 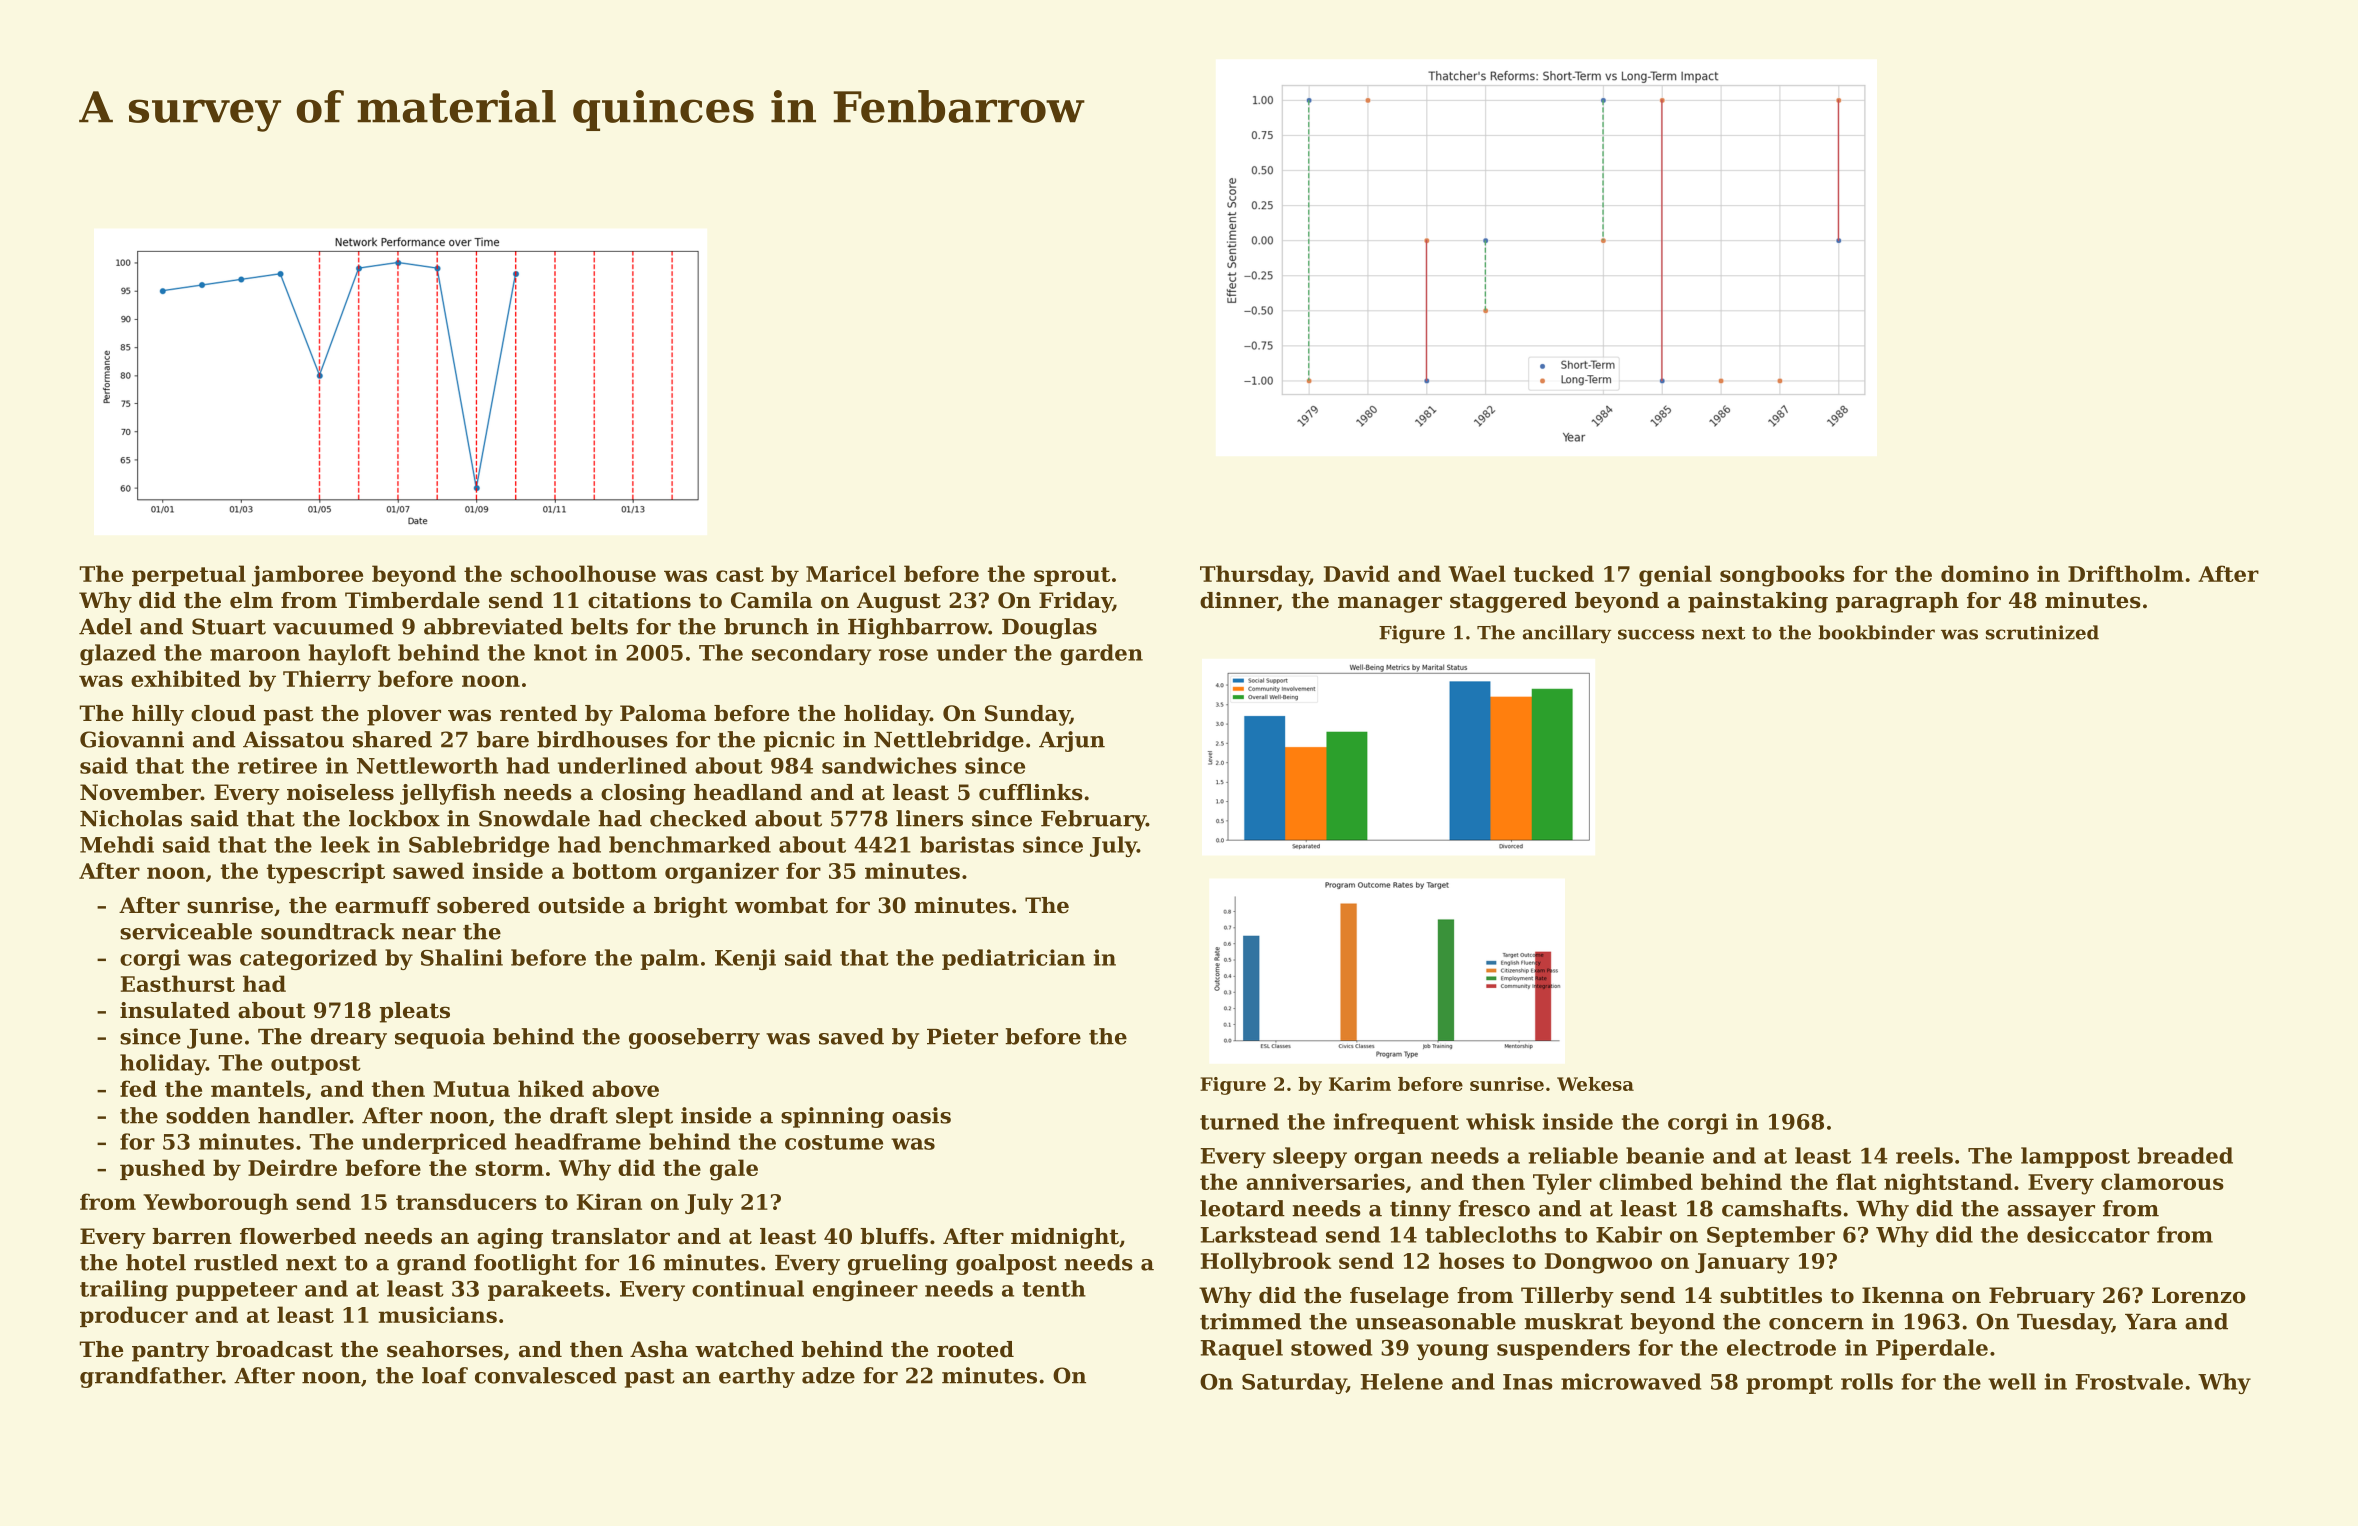 I want to click on footlight, so click(x=525, y=1264).
